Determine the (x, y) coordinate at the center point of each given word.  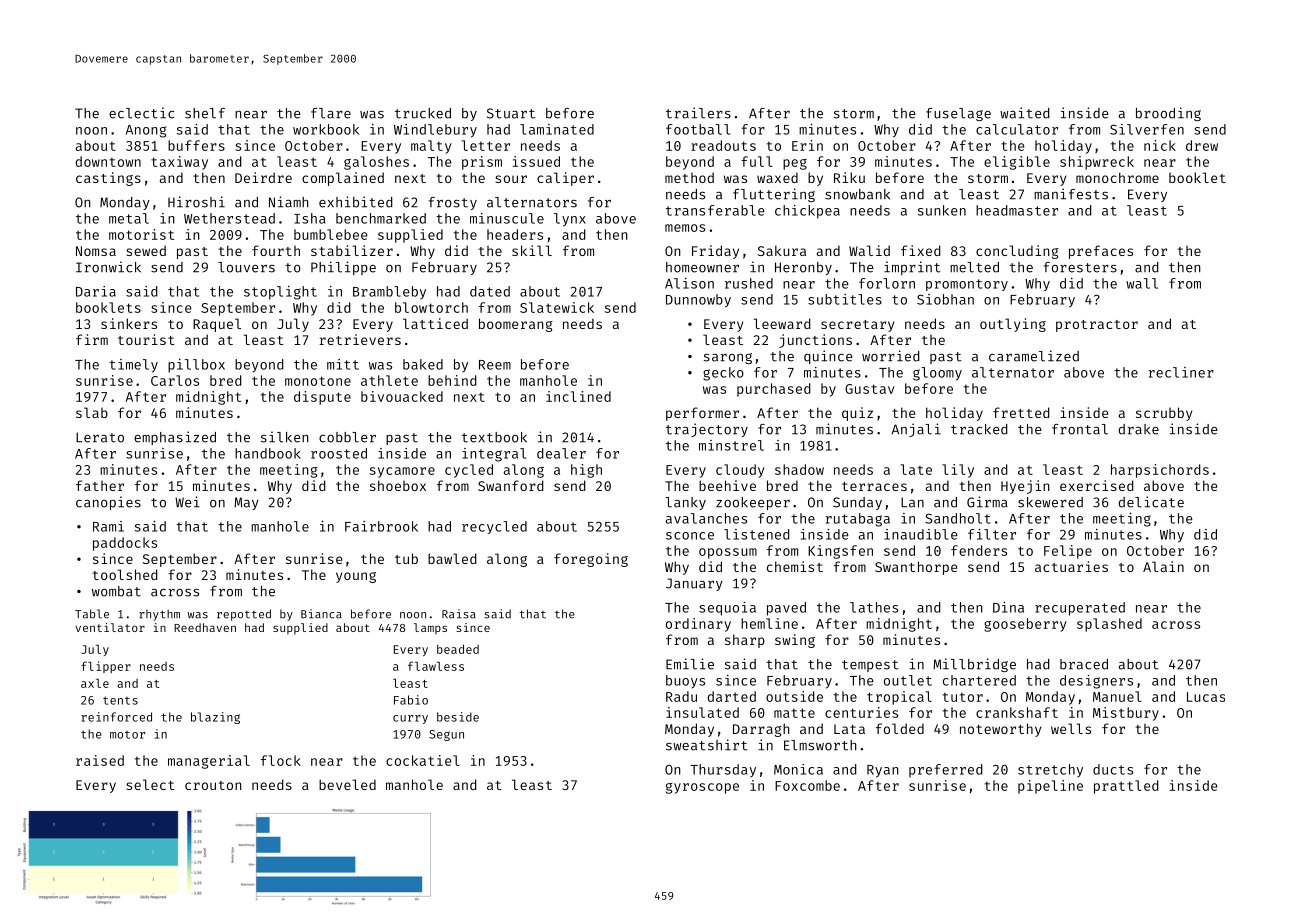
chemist (795, 566)
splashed (1109, 625)
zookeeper (753, 503)
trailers (698, 113)
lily (958, 471)
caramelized (1034, 356)
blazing (215, 718)
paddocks (125, 544)
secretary (857, 326)
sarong (728, 358)
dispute (322, 398)
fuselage (958, 114)
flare (331, 113)
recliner (1181, 372)
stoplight (280, 293)
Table (92, 614)
